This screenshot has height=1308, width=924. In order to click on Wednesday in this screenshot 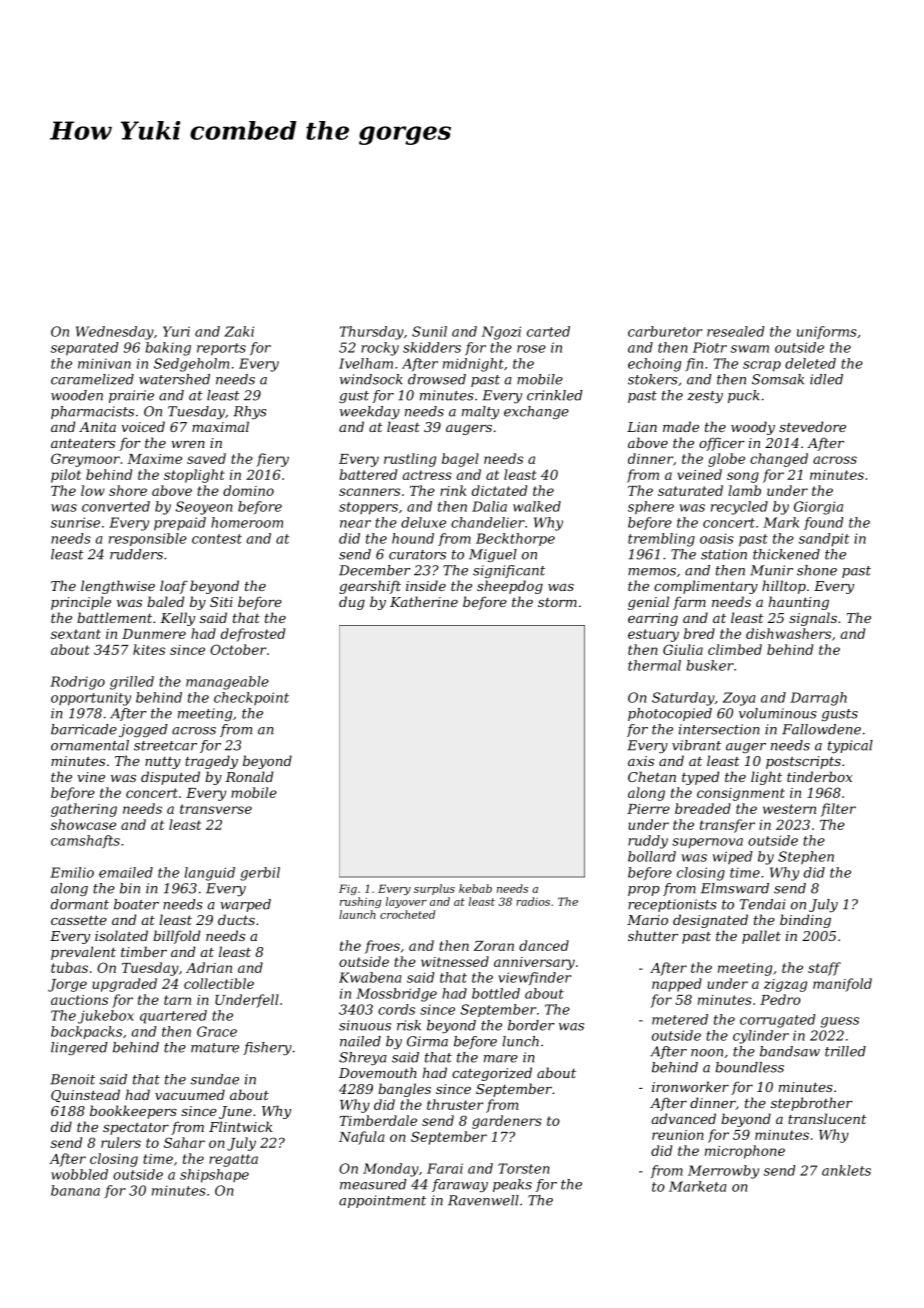, I will do `click(115, 333)`.
